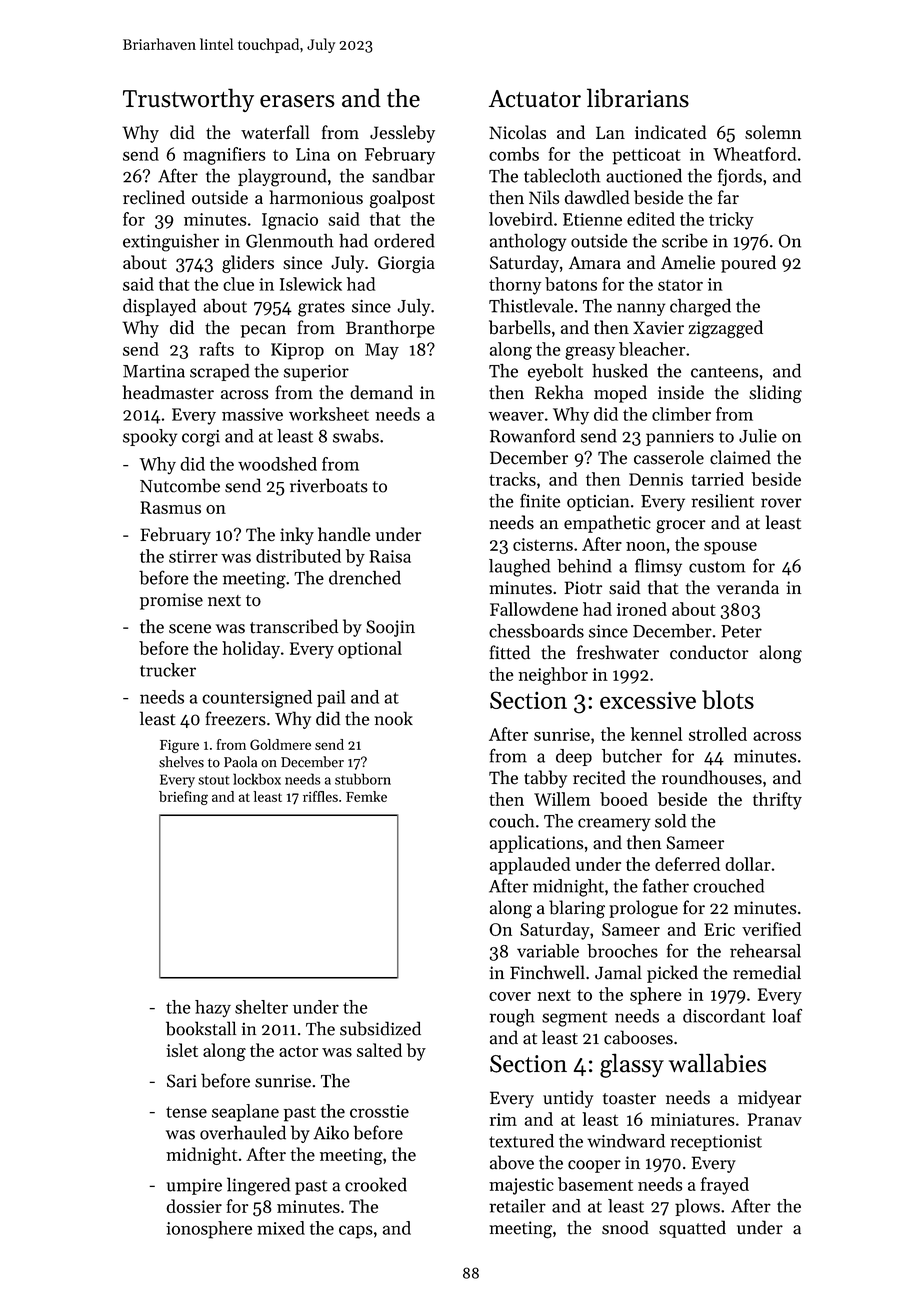 The height and width of the document is (1311, 924). What do you see at coordinates (277, 464) in the document?
I see `woodshed` at bounding box center [277, 464].
